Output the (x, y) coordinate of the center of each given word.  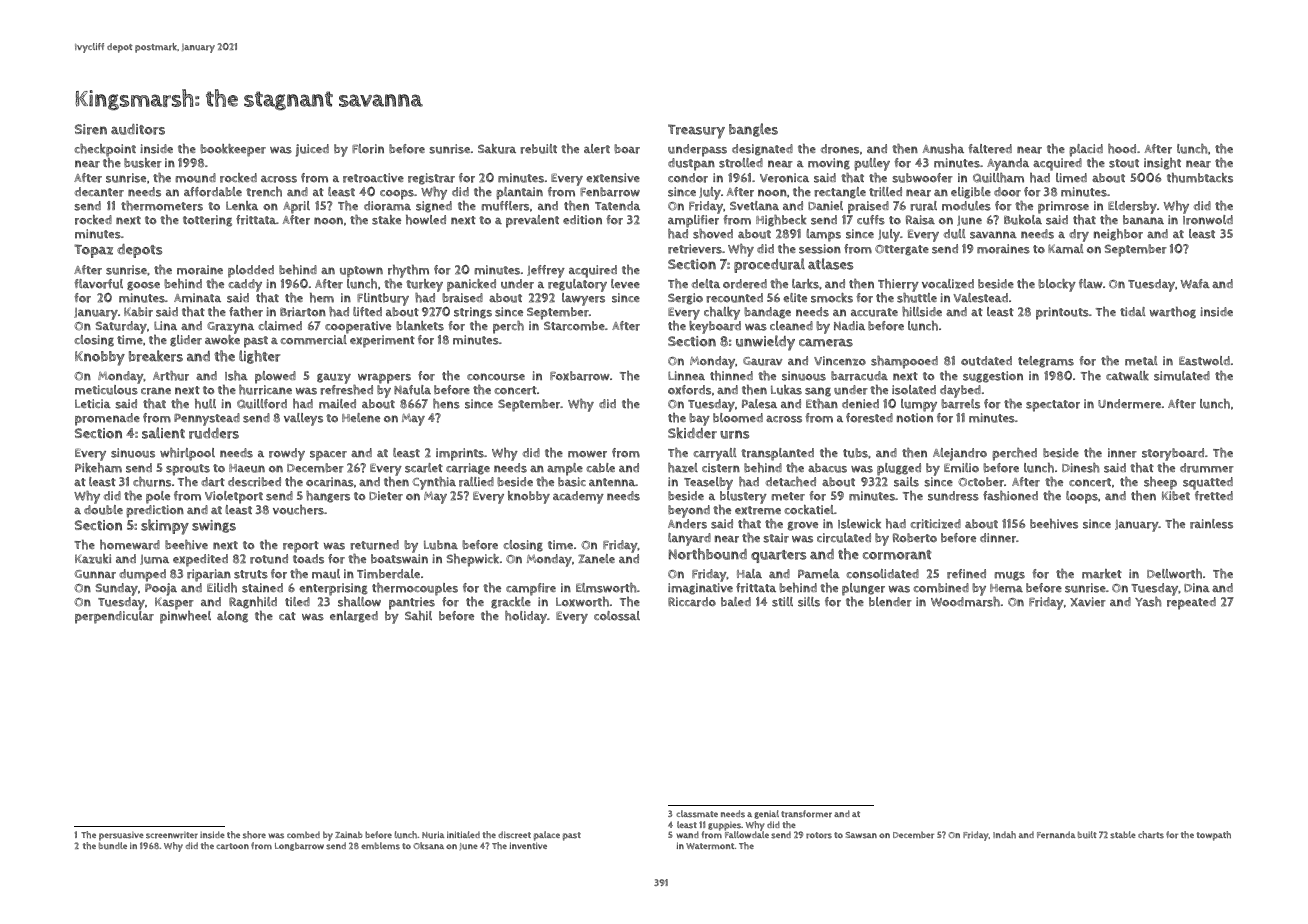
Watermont (710, 846)
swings (214, 526)
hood (1122, 148)
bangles (753, 130)
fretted (1214, 496)
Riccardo (692, 602)
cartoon (232, 846)
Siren (91, 129)
